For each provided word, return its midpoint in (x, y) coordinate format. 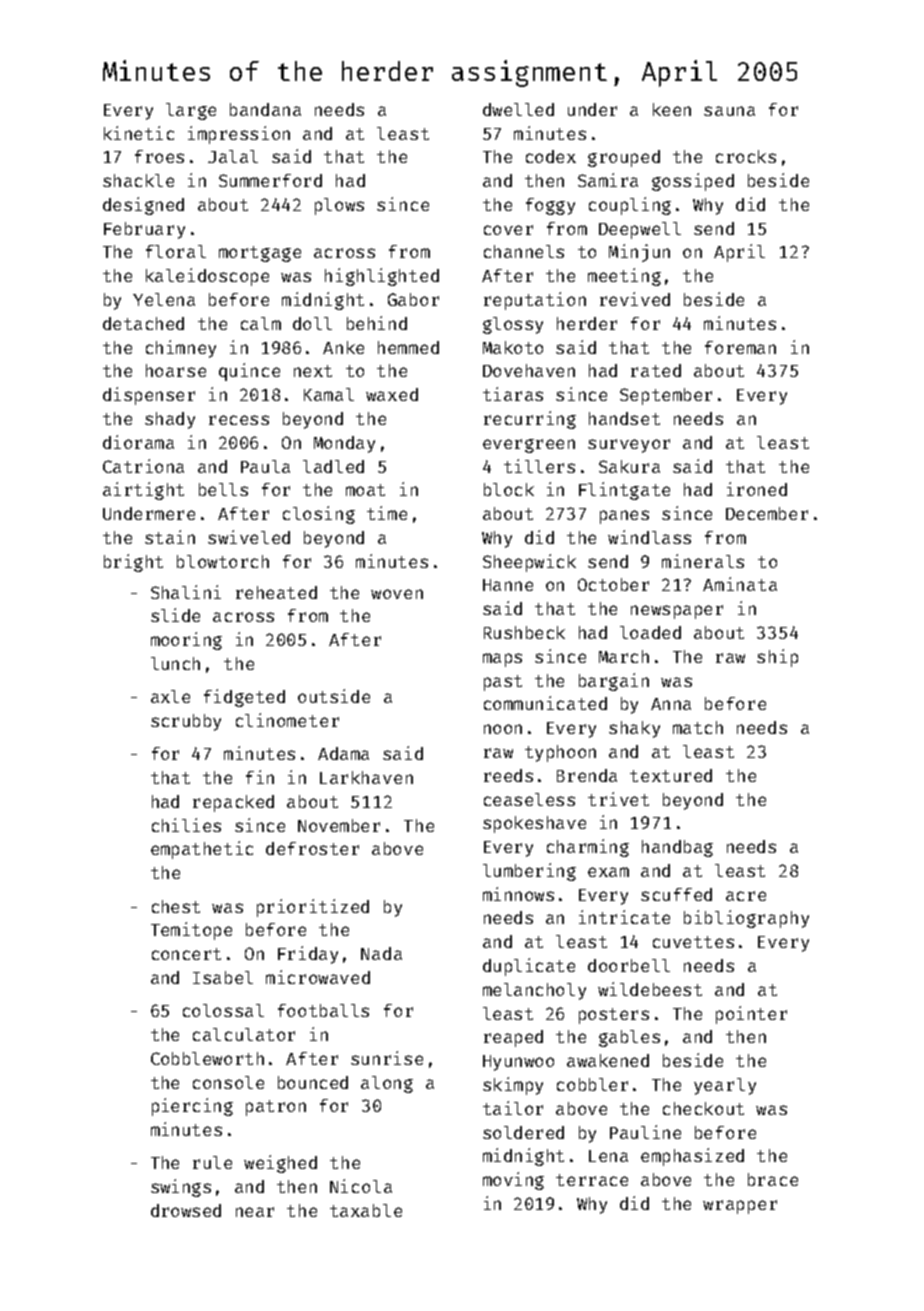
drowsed (186, 1210)
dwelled (518, 109)
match (698, 727)
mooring (186, 641)
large (191, 111)
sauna (729, 111)
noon (503, 729)
